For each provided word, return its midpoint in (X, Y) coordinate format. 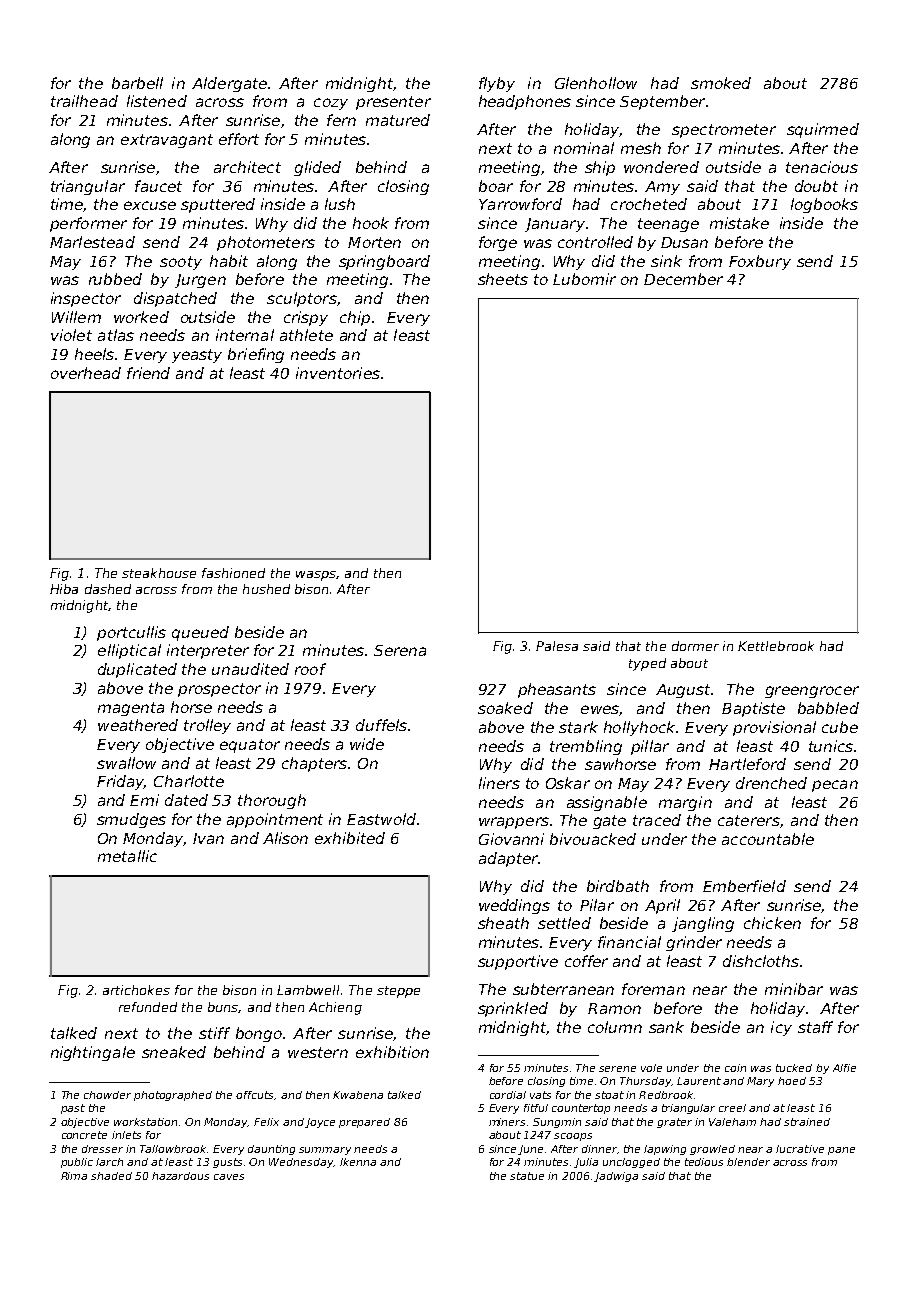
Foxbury (760, 262)
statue (527, 1176)
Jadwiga (616, 1177)
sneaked (174, 1052)
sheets (503, 279)
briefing (256, 355)
